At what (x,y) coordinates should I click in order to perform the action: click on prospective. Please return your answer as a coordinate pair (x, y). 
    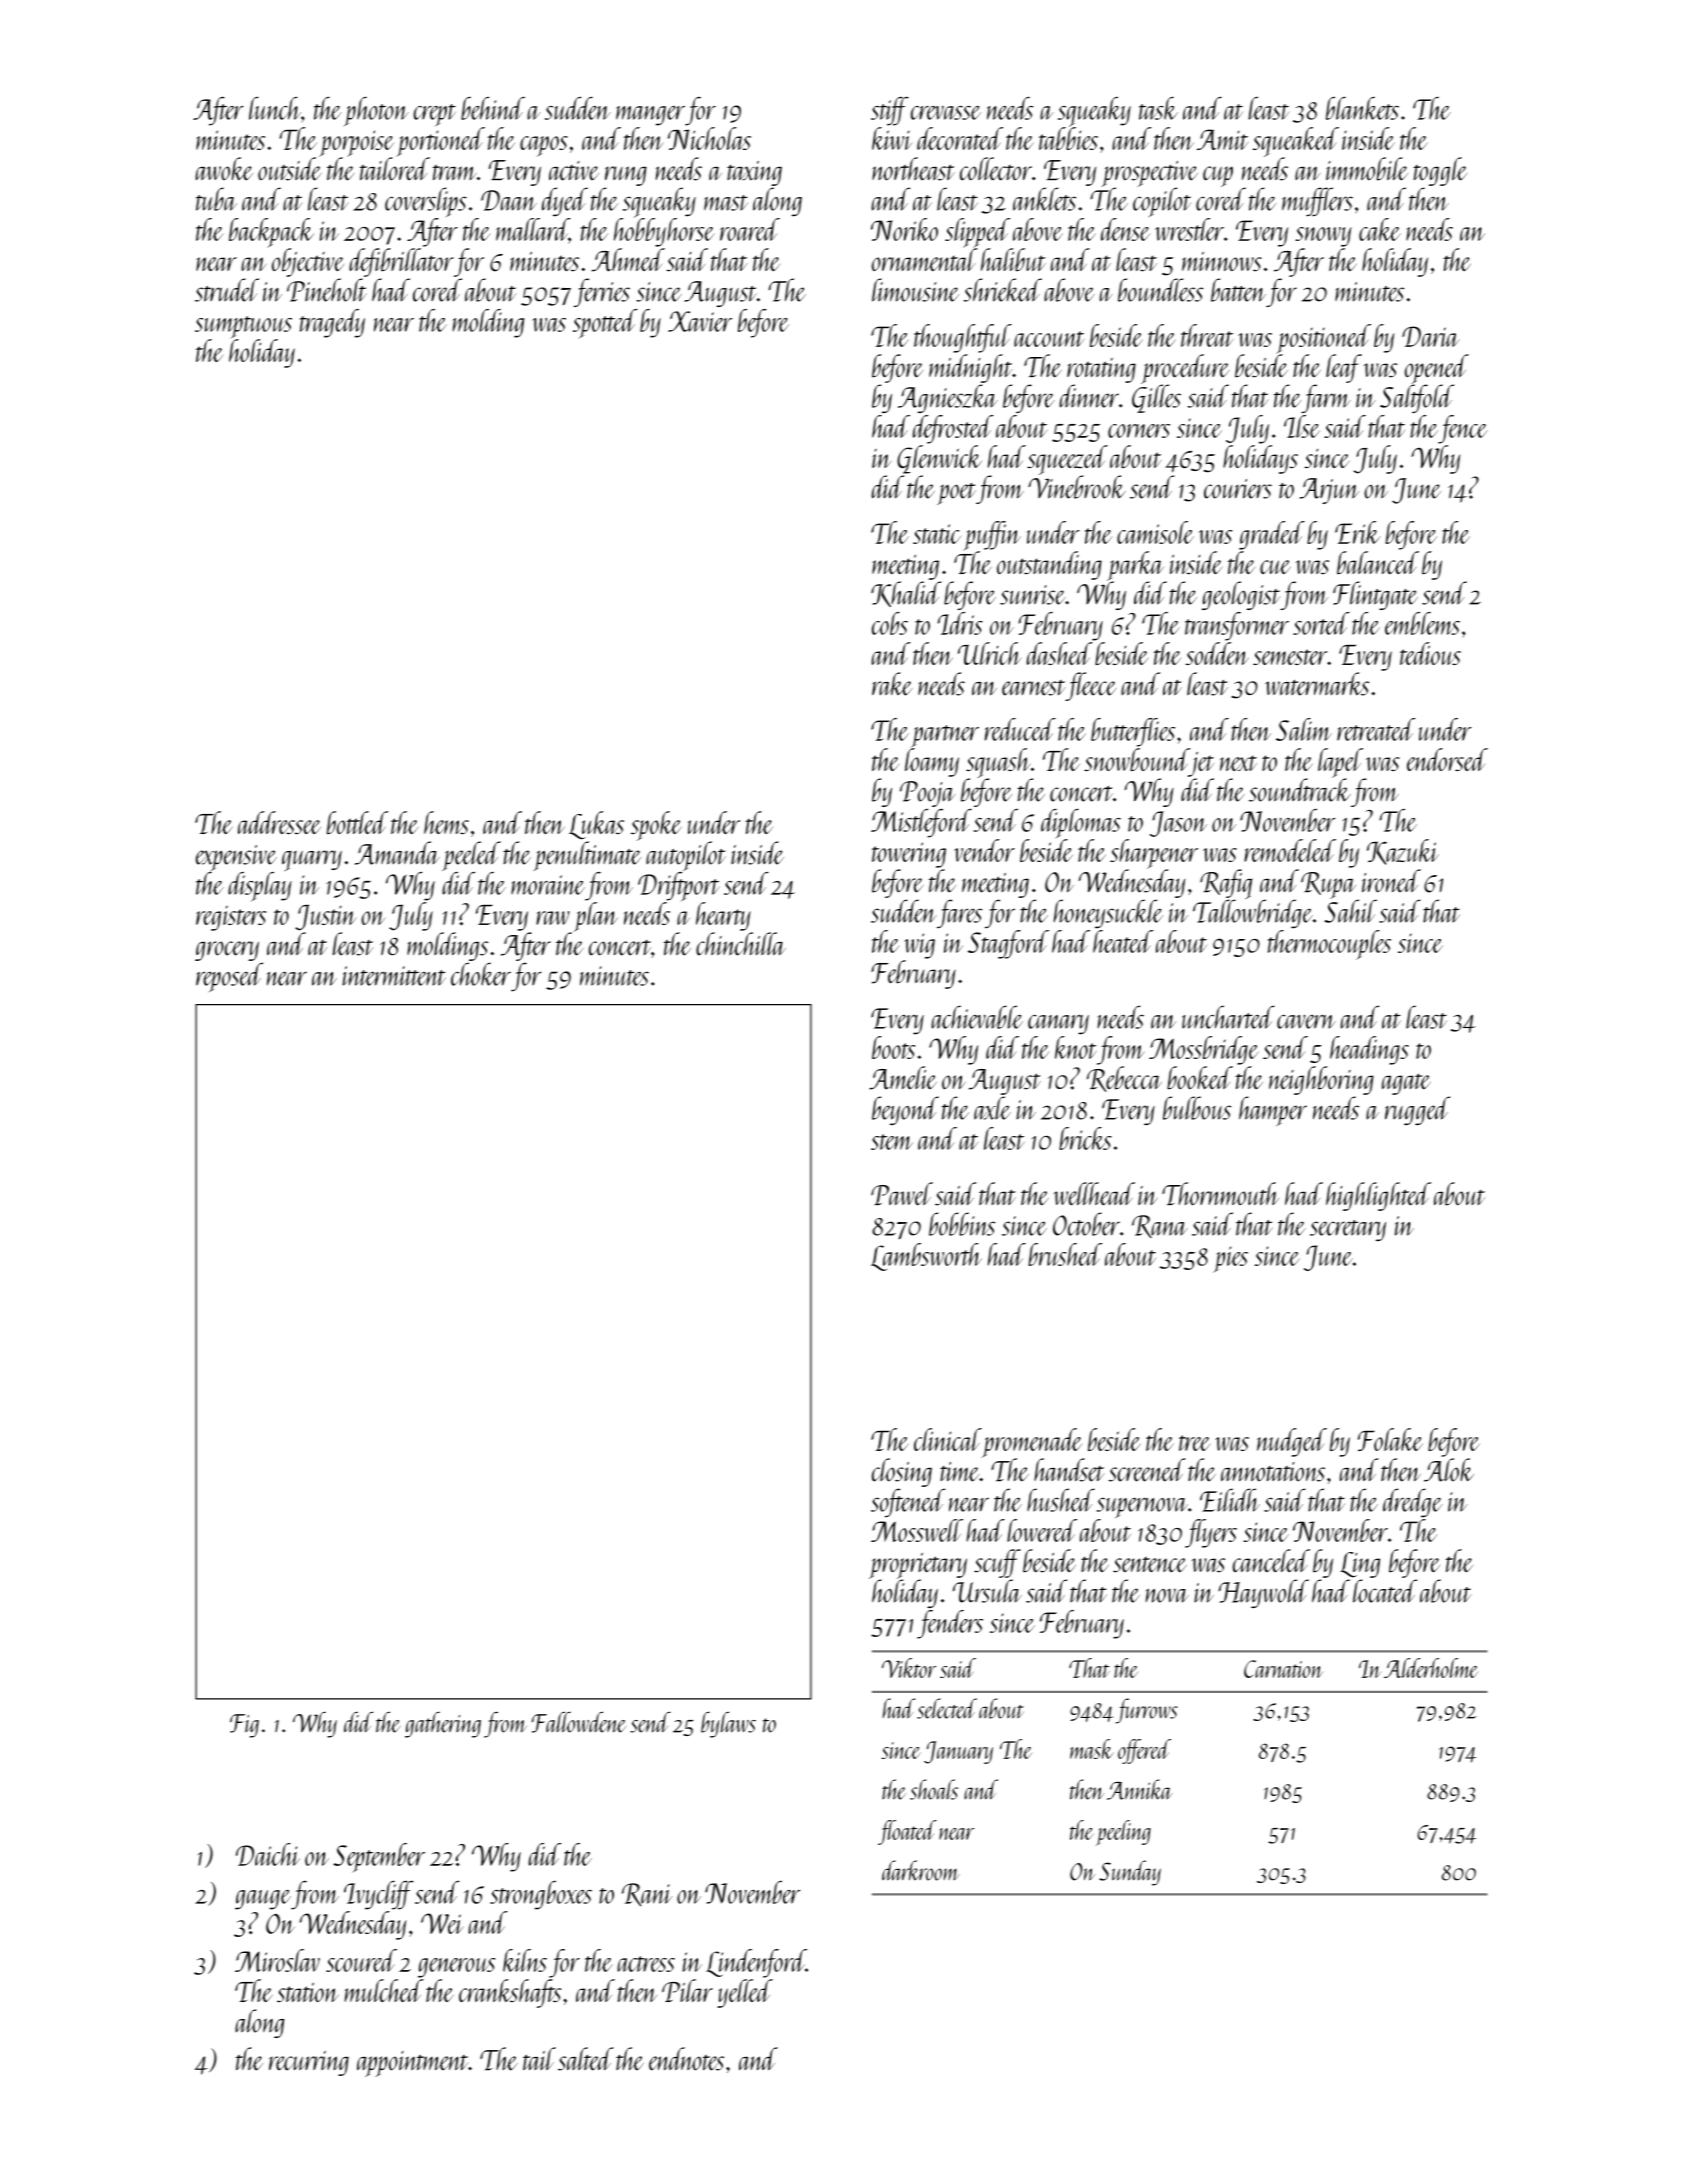
    Looking at the image, I should click on (1149, 174).
